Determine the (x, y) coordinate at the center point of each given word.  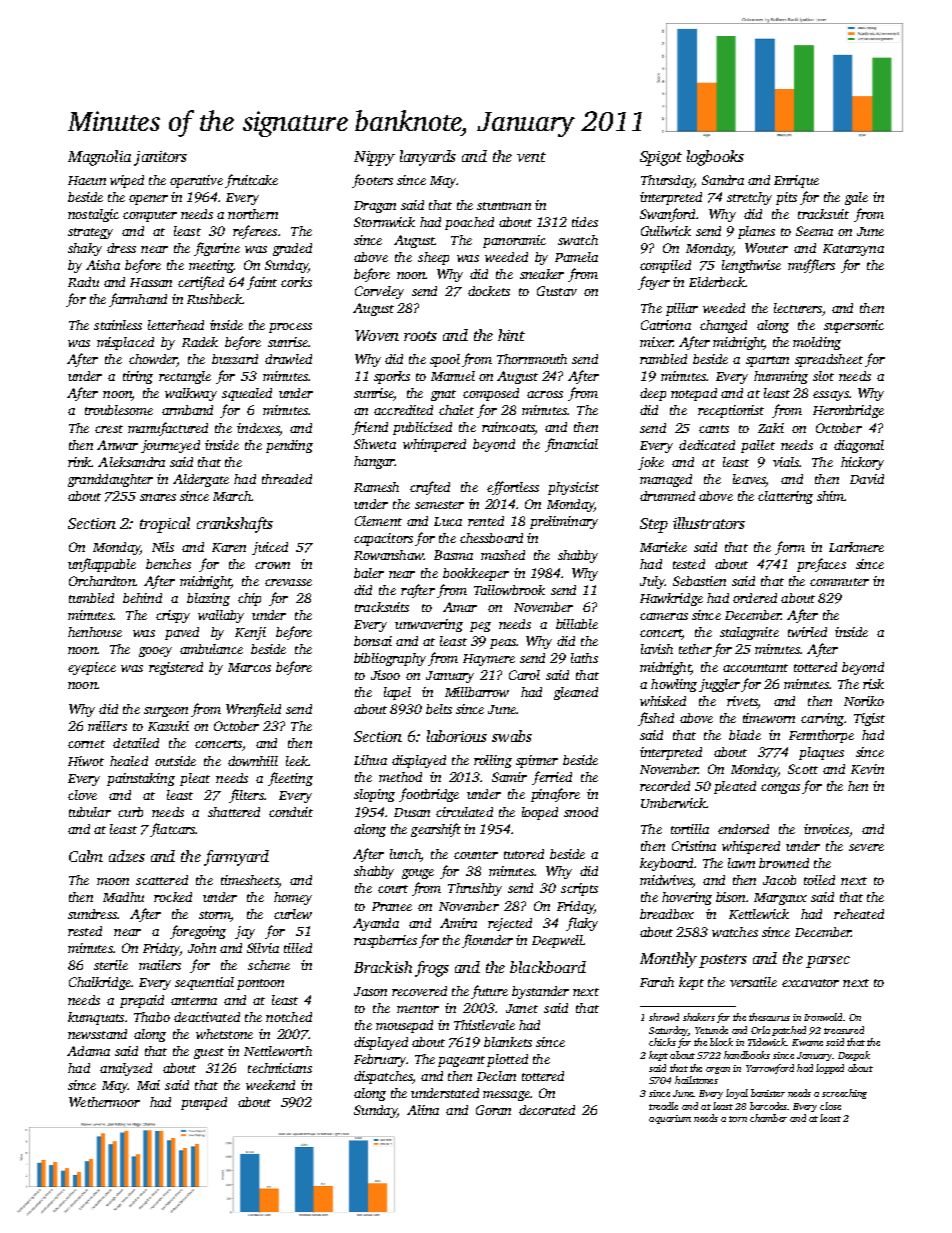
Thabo (152, 1017)
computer (150, 216)
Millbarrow (477, 692)
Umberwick (673, 803)
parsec (828, 962)
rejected (510, 924)
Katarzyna (853, 250)
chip (249, 599)
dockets (489, 291)
